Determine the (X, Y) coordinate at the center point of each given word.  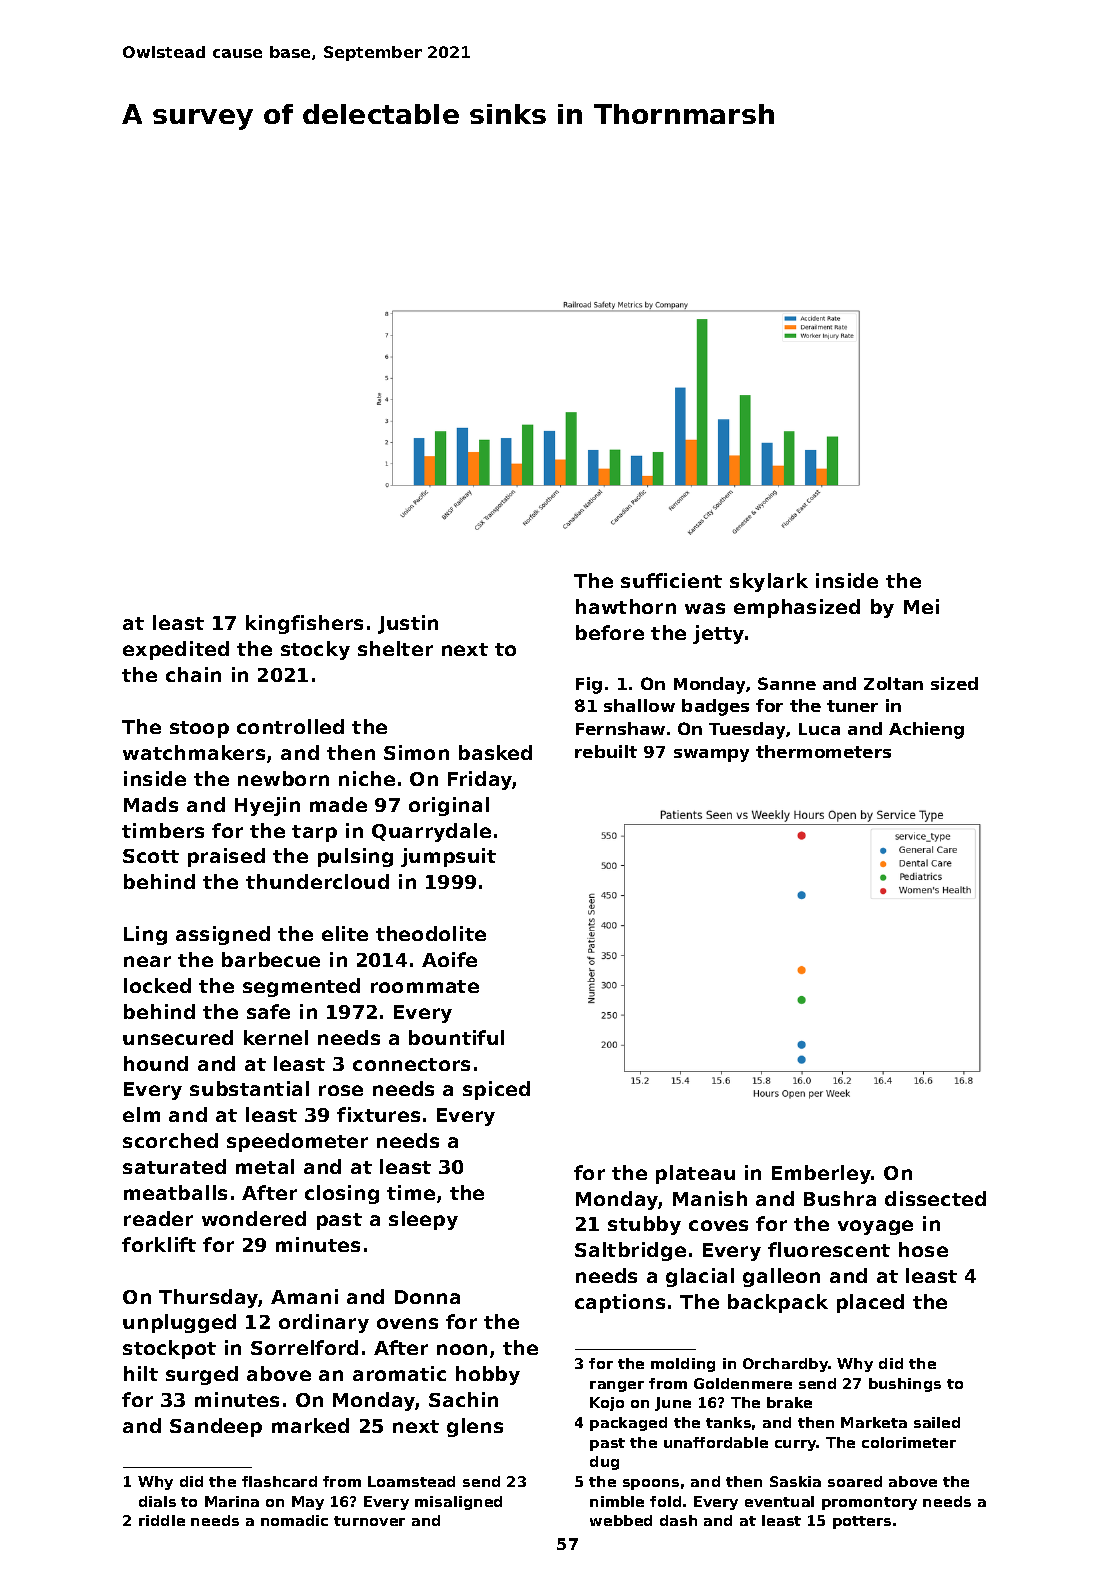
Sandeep (216, 1427)
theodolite (431, 933)
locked (157, 985)
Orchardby (785, 1365)
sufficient (671, 580)
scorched (170, 1140)
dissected (935, 1198)
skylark (769, 582)
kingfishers (304, 624)
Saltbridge (630, 1251)
